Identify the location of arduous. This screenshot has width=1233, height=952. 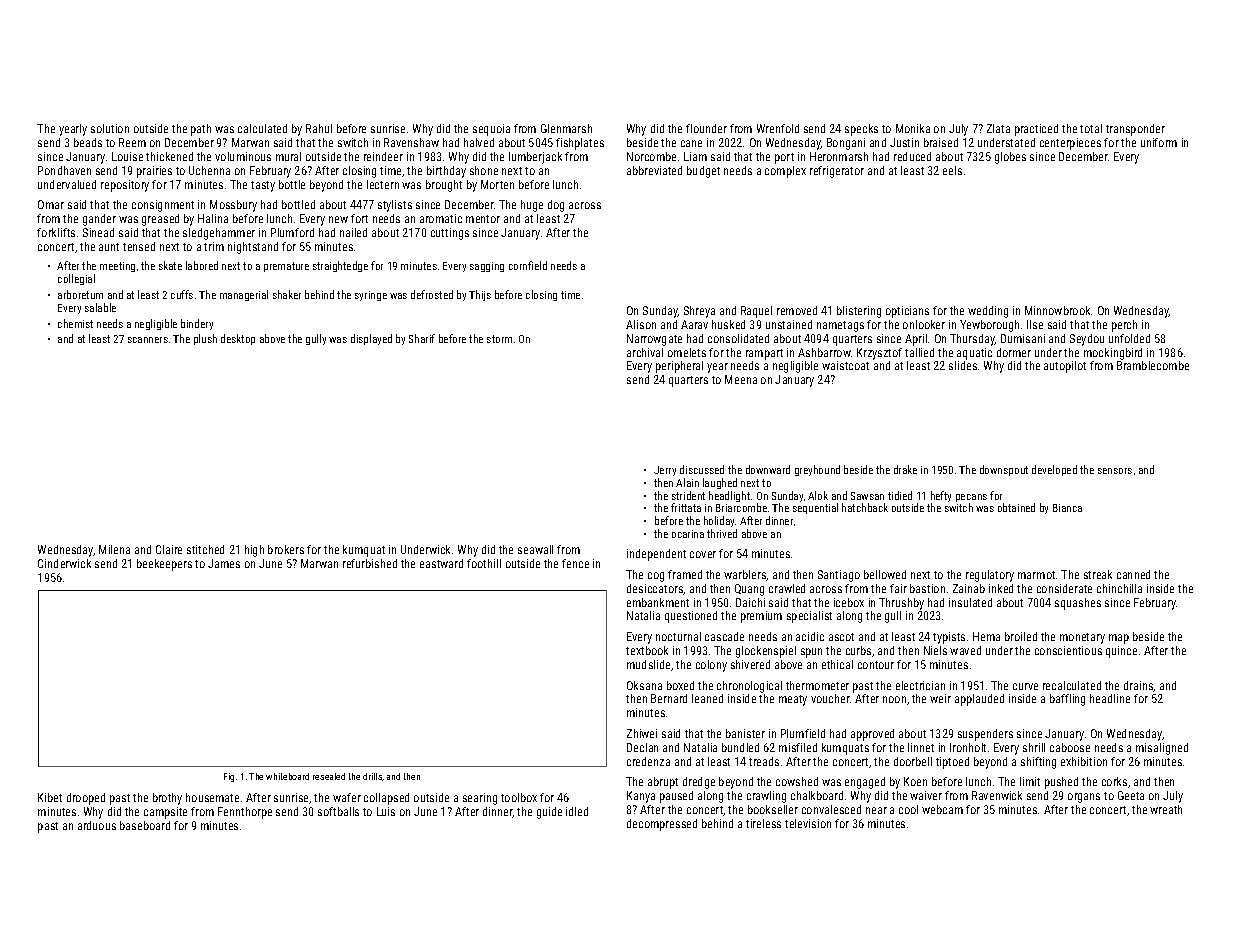
(97, 825).
